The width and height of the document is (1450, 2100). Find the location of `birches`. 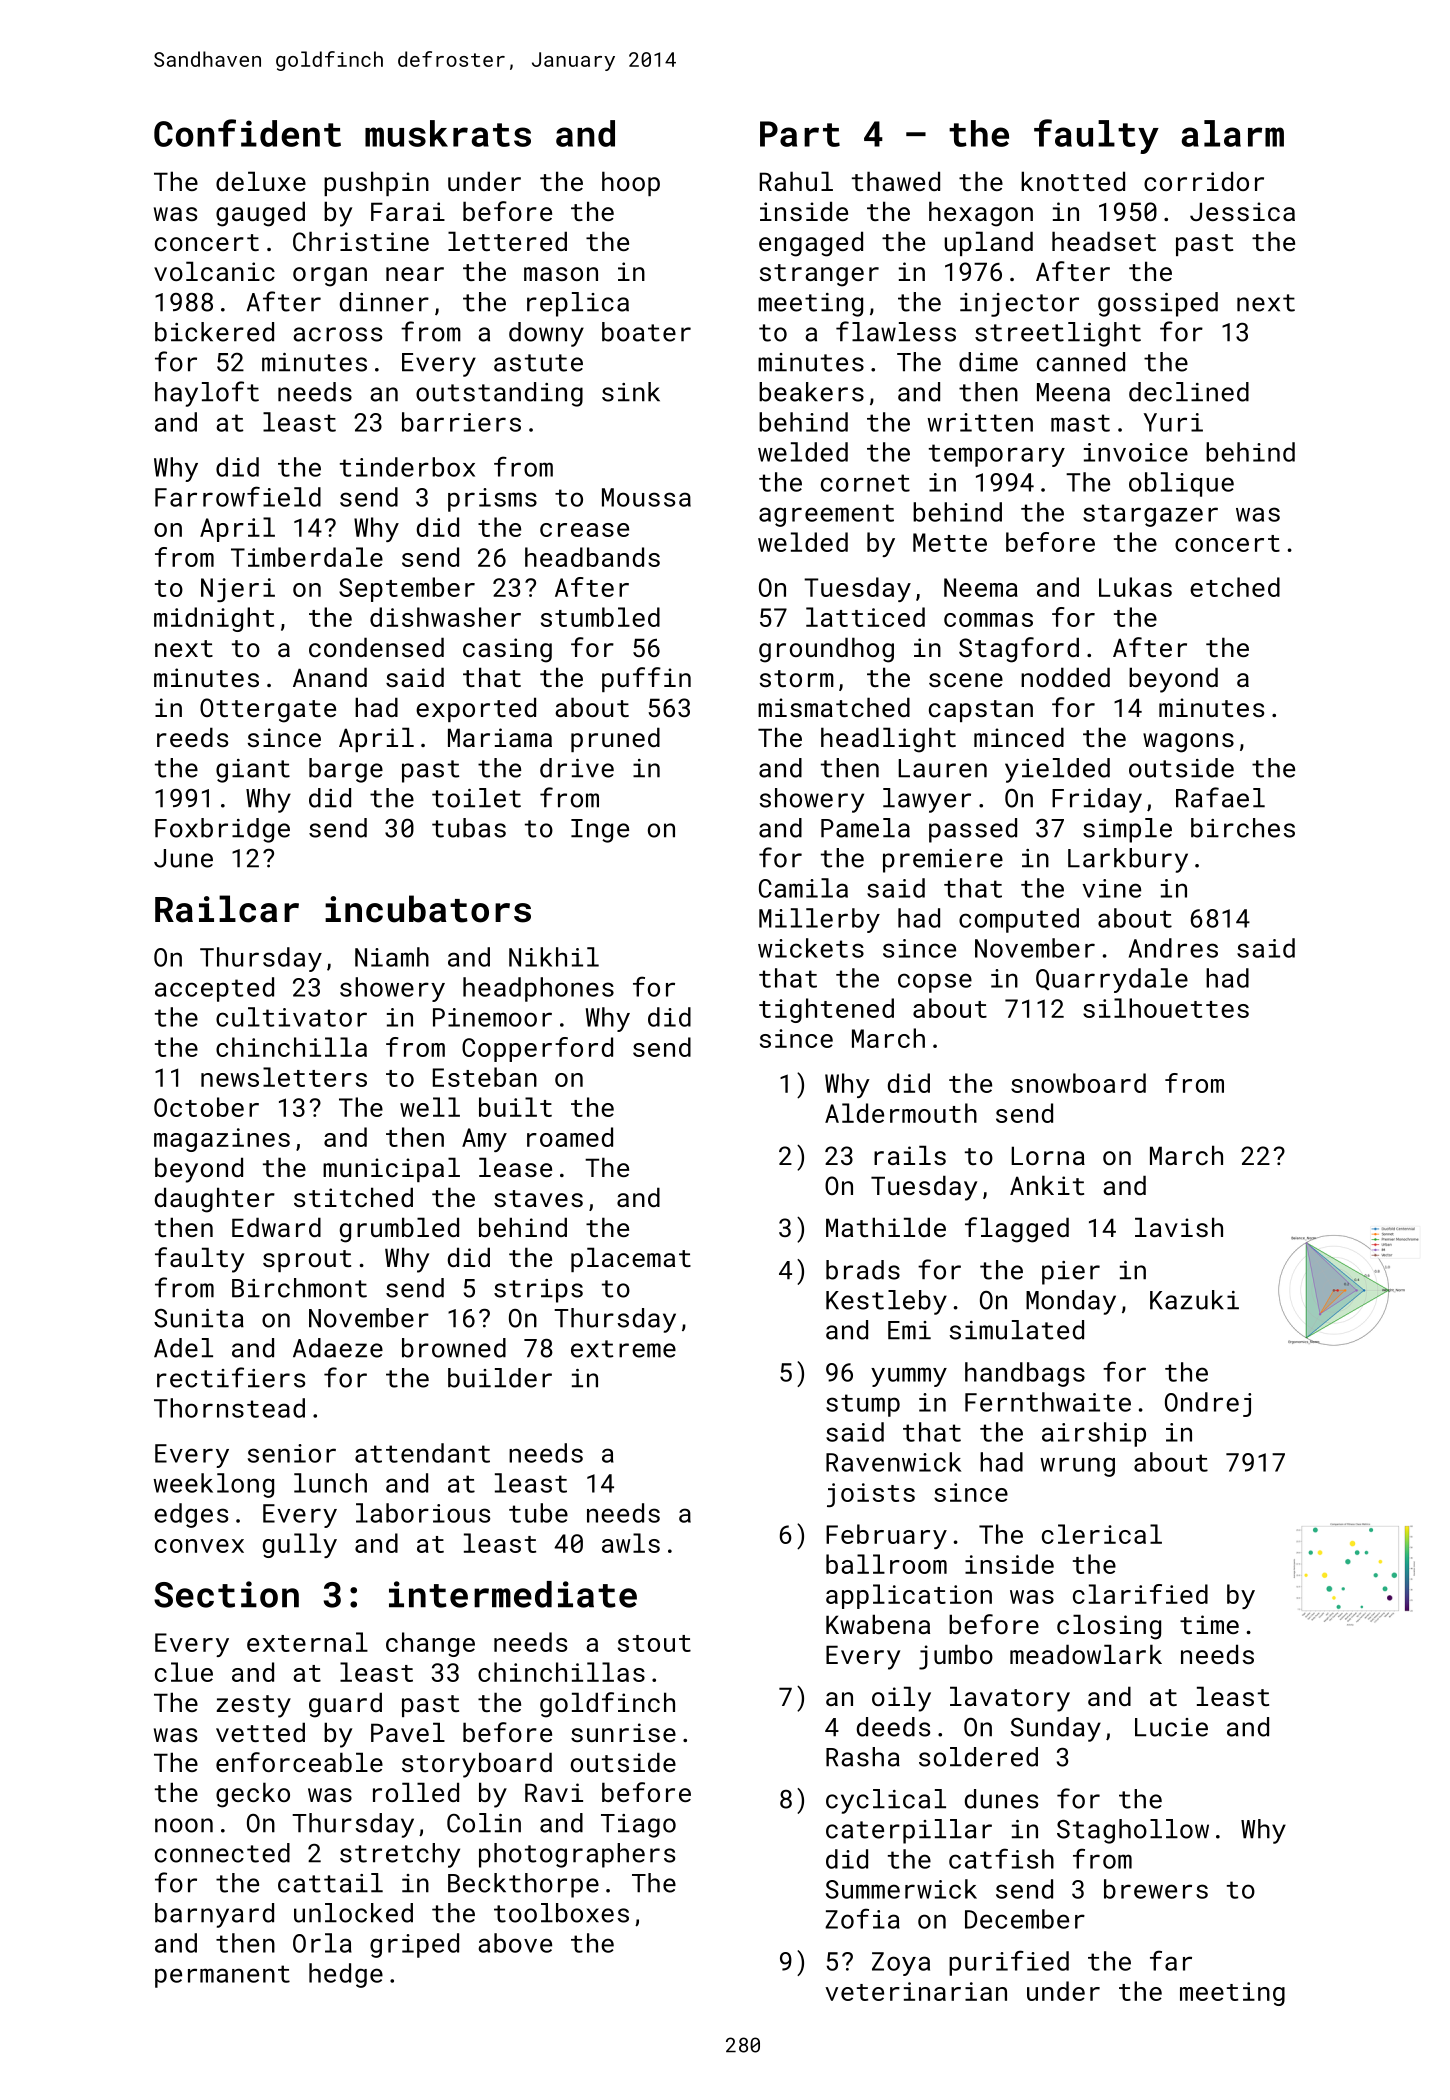

birches is located at coordinates (1243, 828).
